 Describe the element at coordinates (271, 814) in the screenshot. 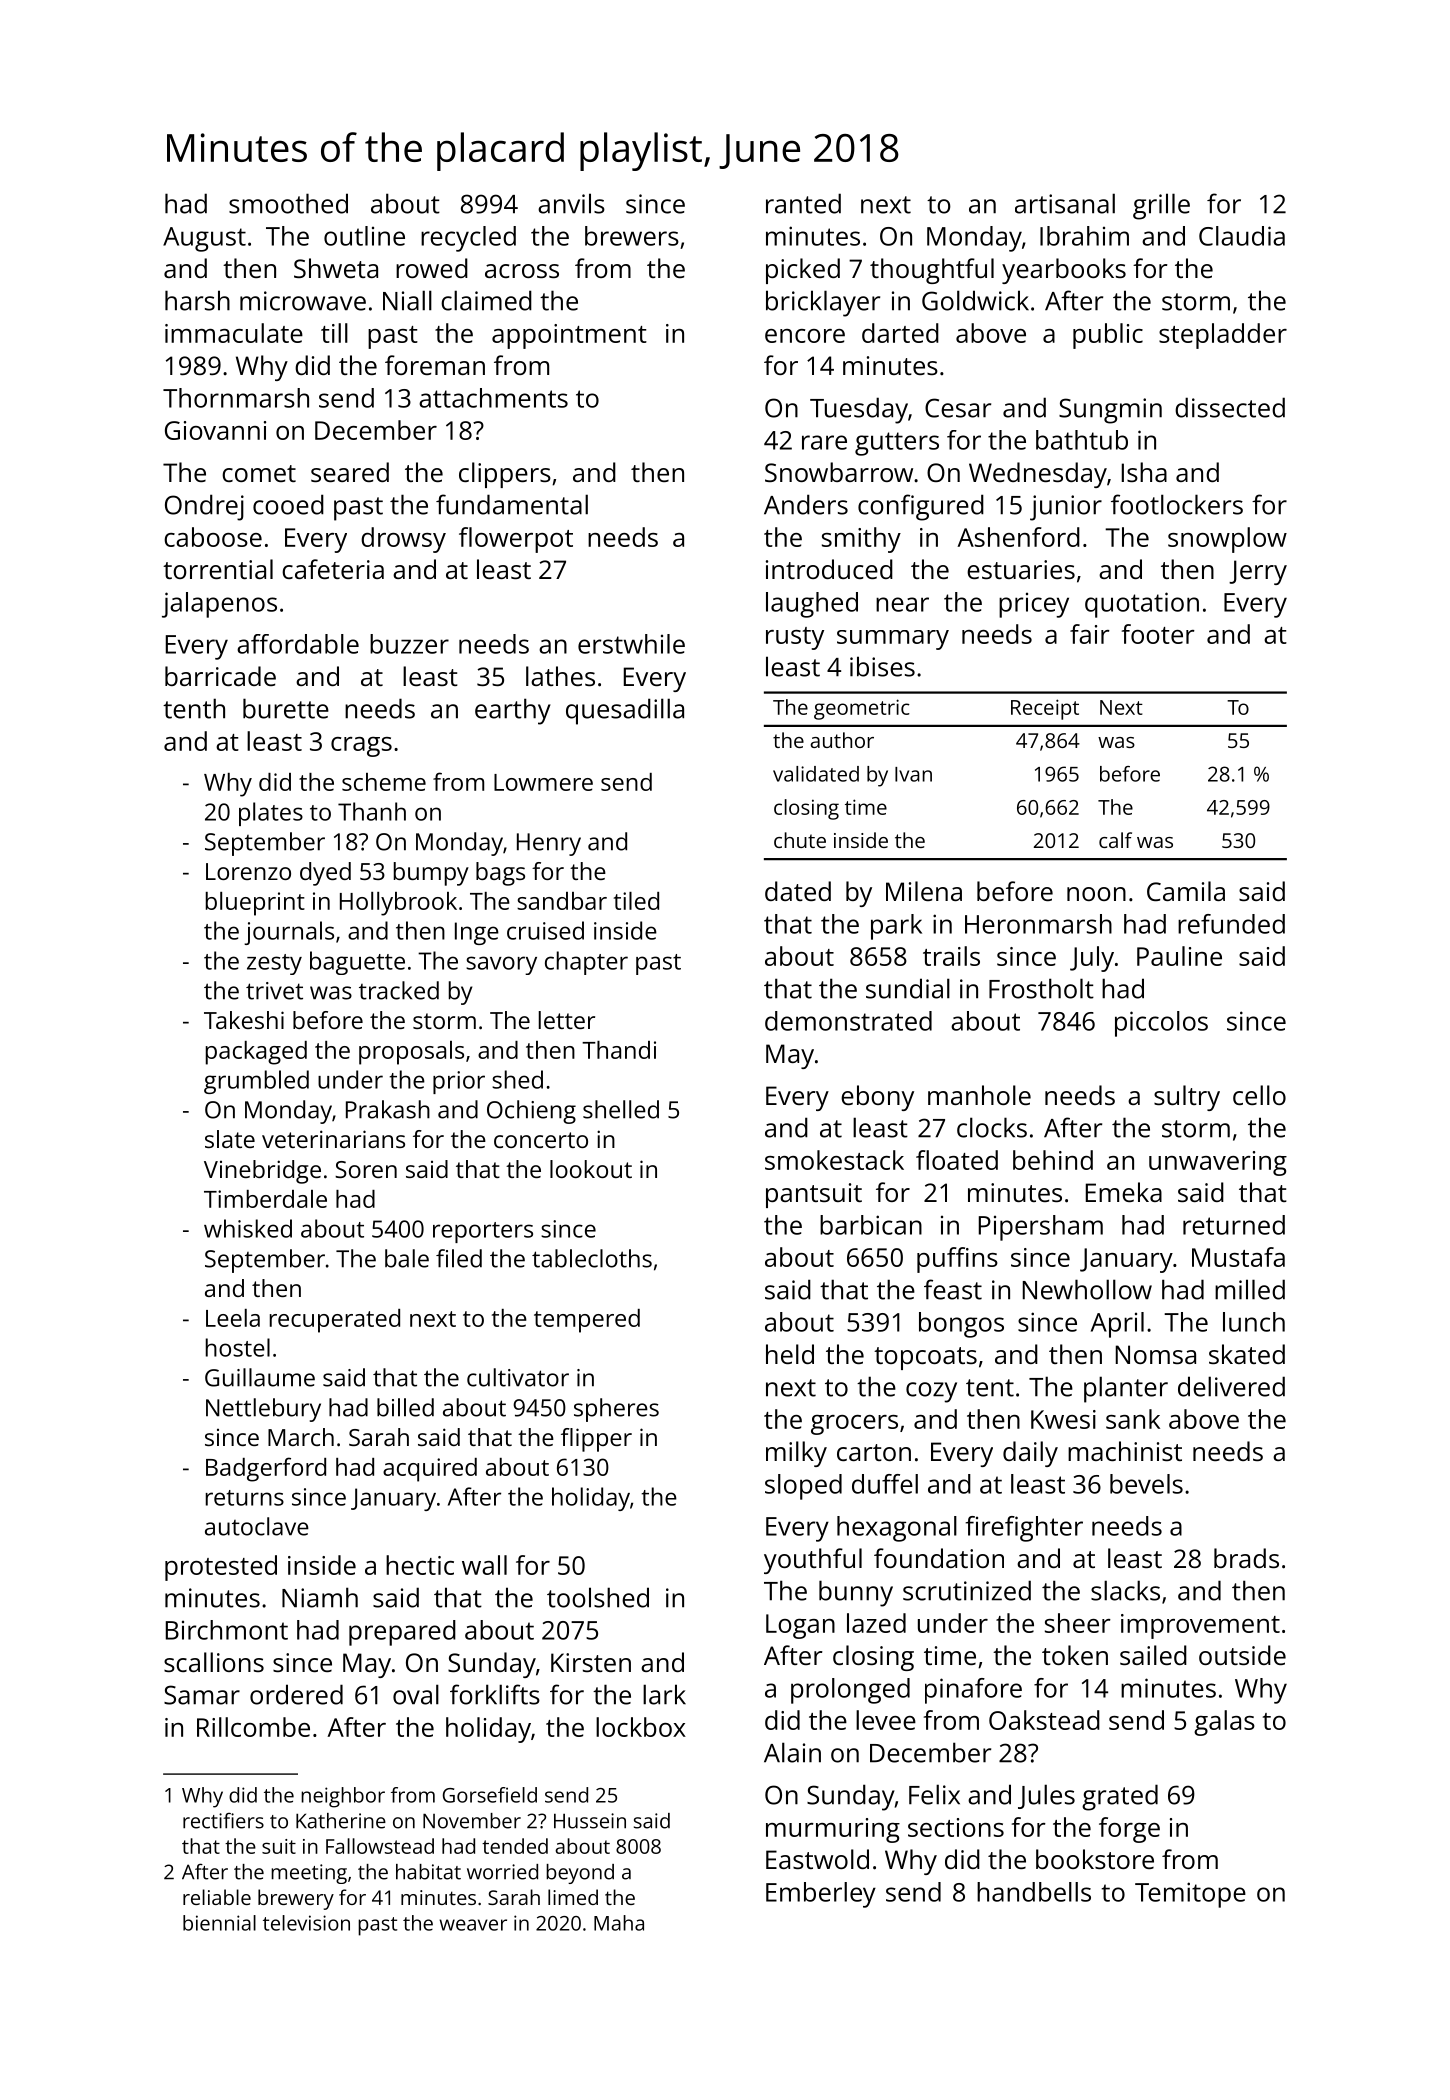

I see `plates` at that location.
